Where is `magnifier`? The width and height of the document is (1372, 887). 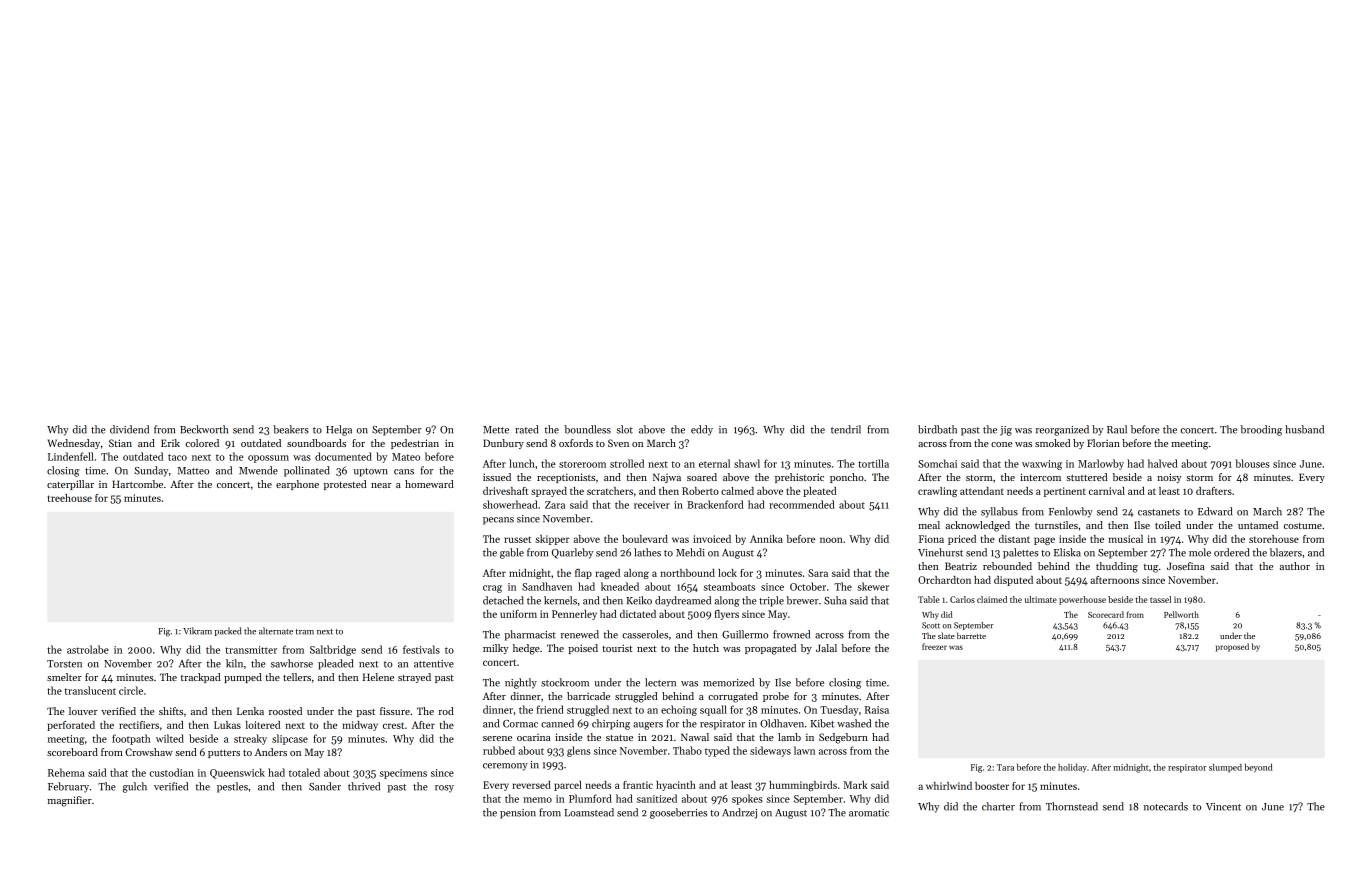
magnifier is located at coordinates (69, 801).
